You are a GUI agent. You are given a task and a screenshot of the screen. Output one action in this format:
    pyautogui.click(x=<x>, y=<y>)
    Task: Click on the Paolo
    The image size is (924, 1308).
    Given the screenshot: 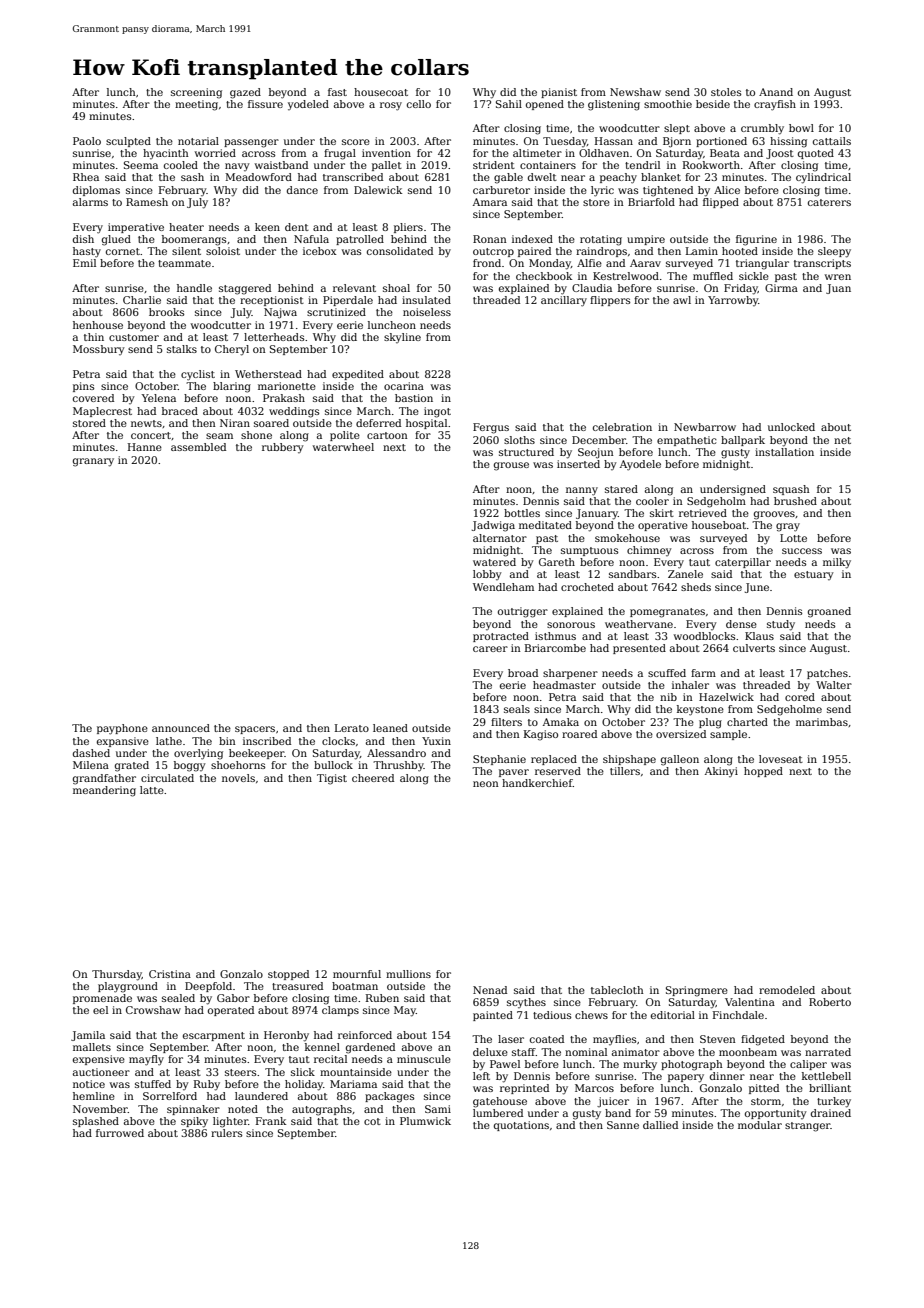 What is the action you would take?
    pyautogui.click(x=87, y=141)
